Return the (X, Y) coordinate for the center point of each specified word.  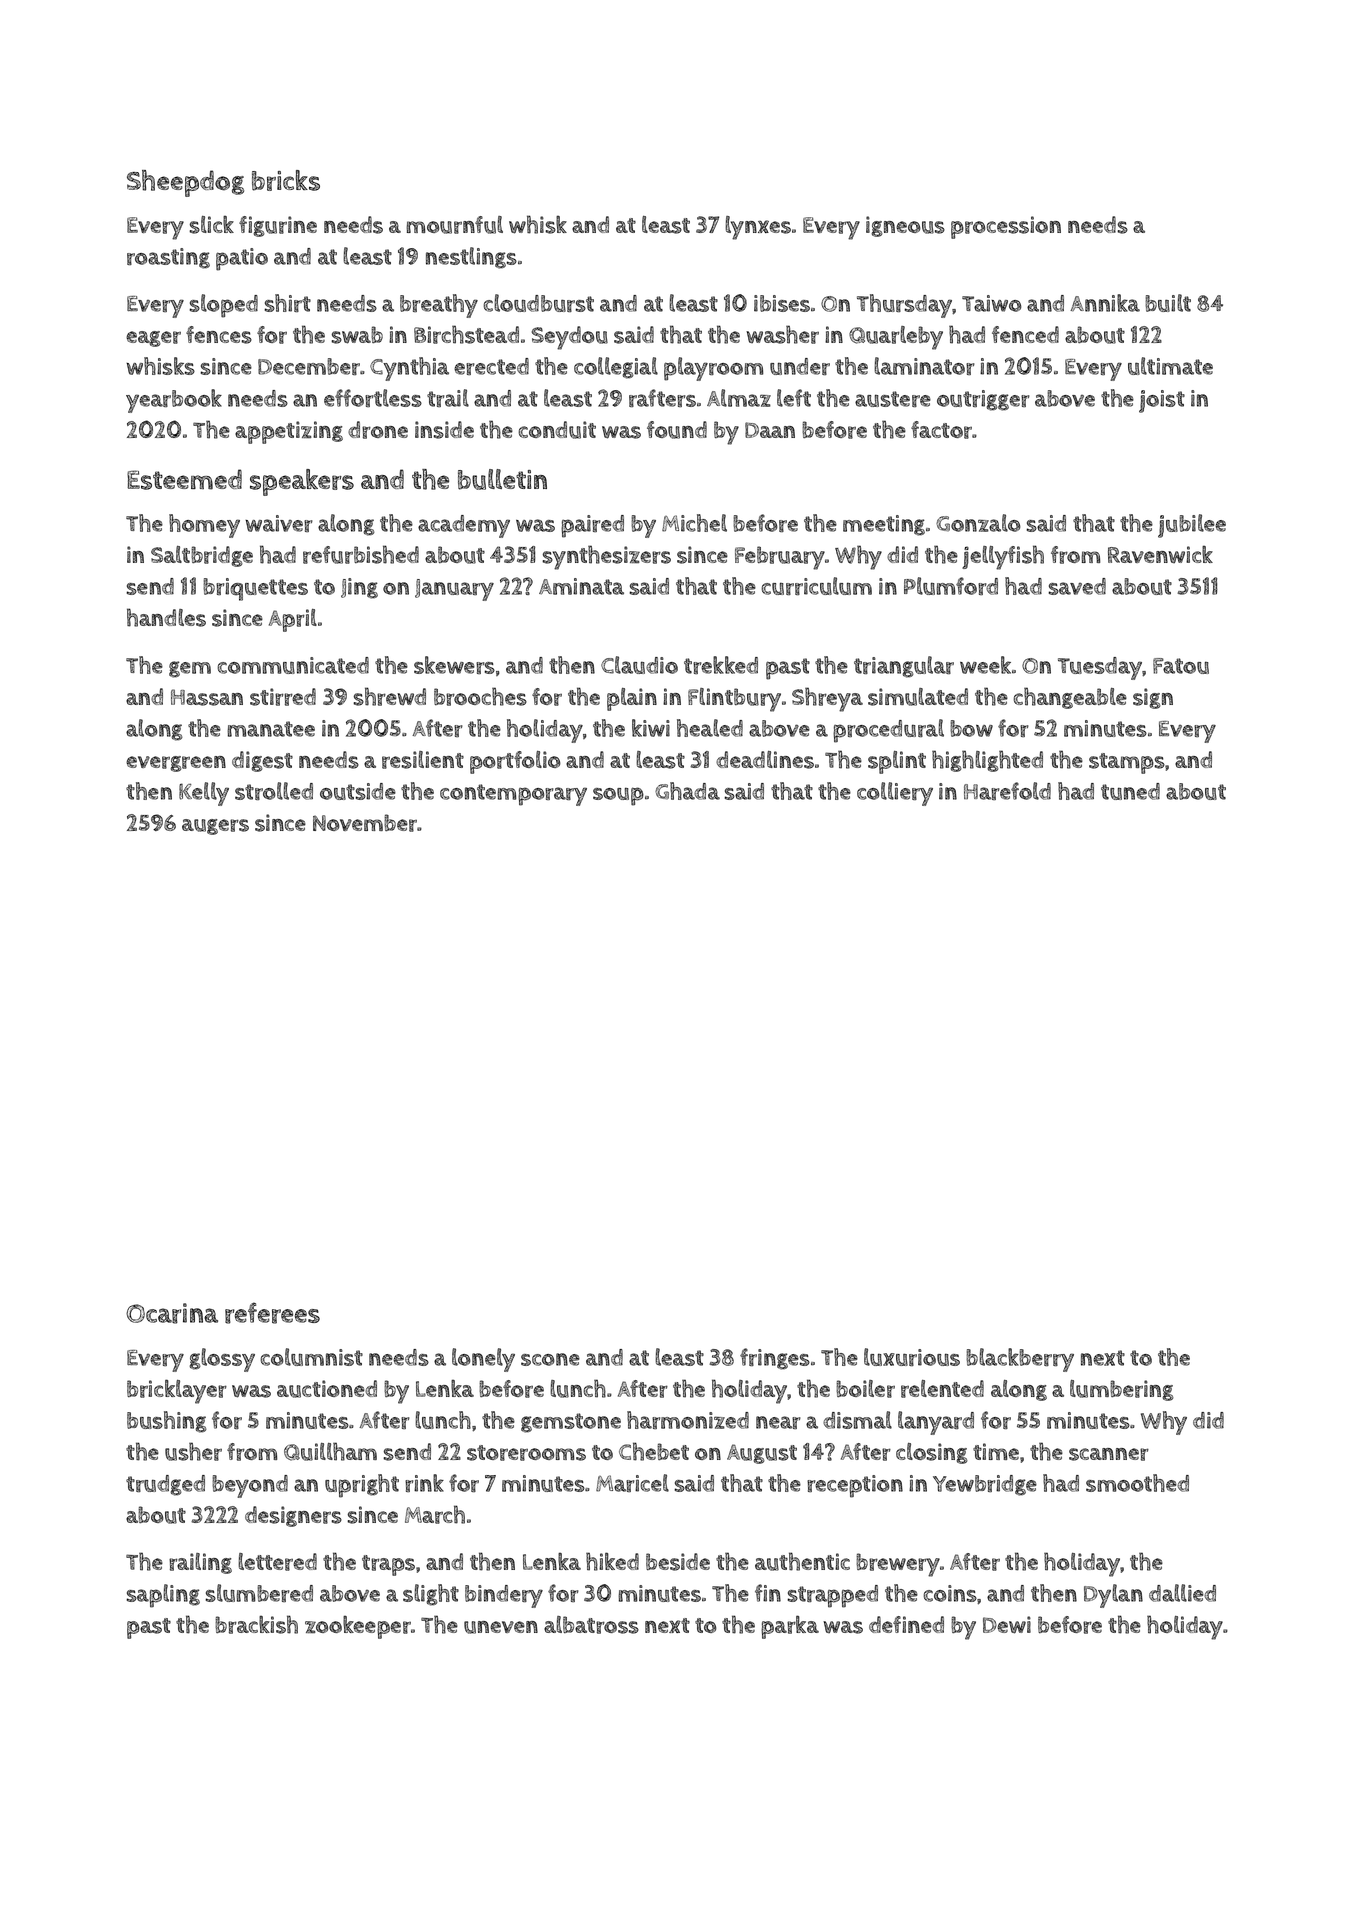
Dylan (1113, 1596)
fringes (775, 1359)
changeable (1070, 698)
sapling (163, 1596)
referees (272, 1313)
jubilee (1192, 526)
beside (678, 1562)
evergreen (176, 764)
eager (153, 339)
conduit (557, 430)
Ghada (687, 791)
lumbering (1122, 1390)
